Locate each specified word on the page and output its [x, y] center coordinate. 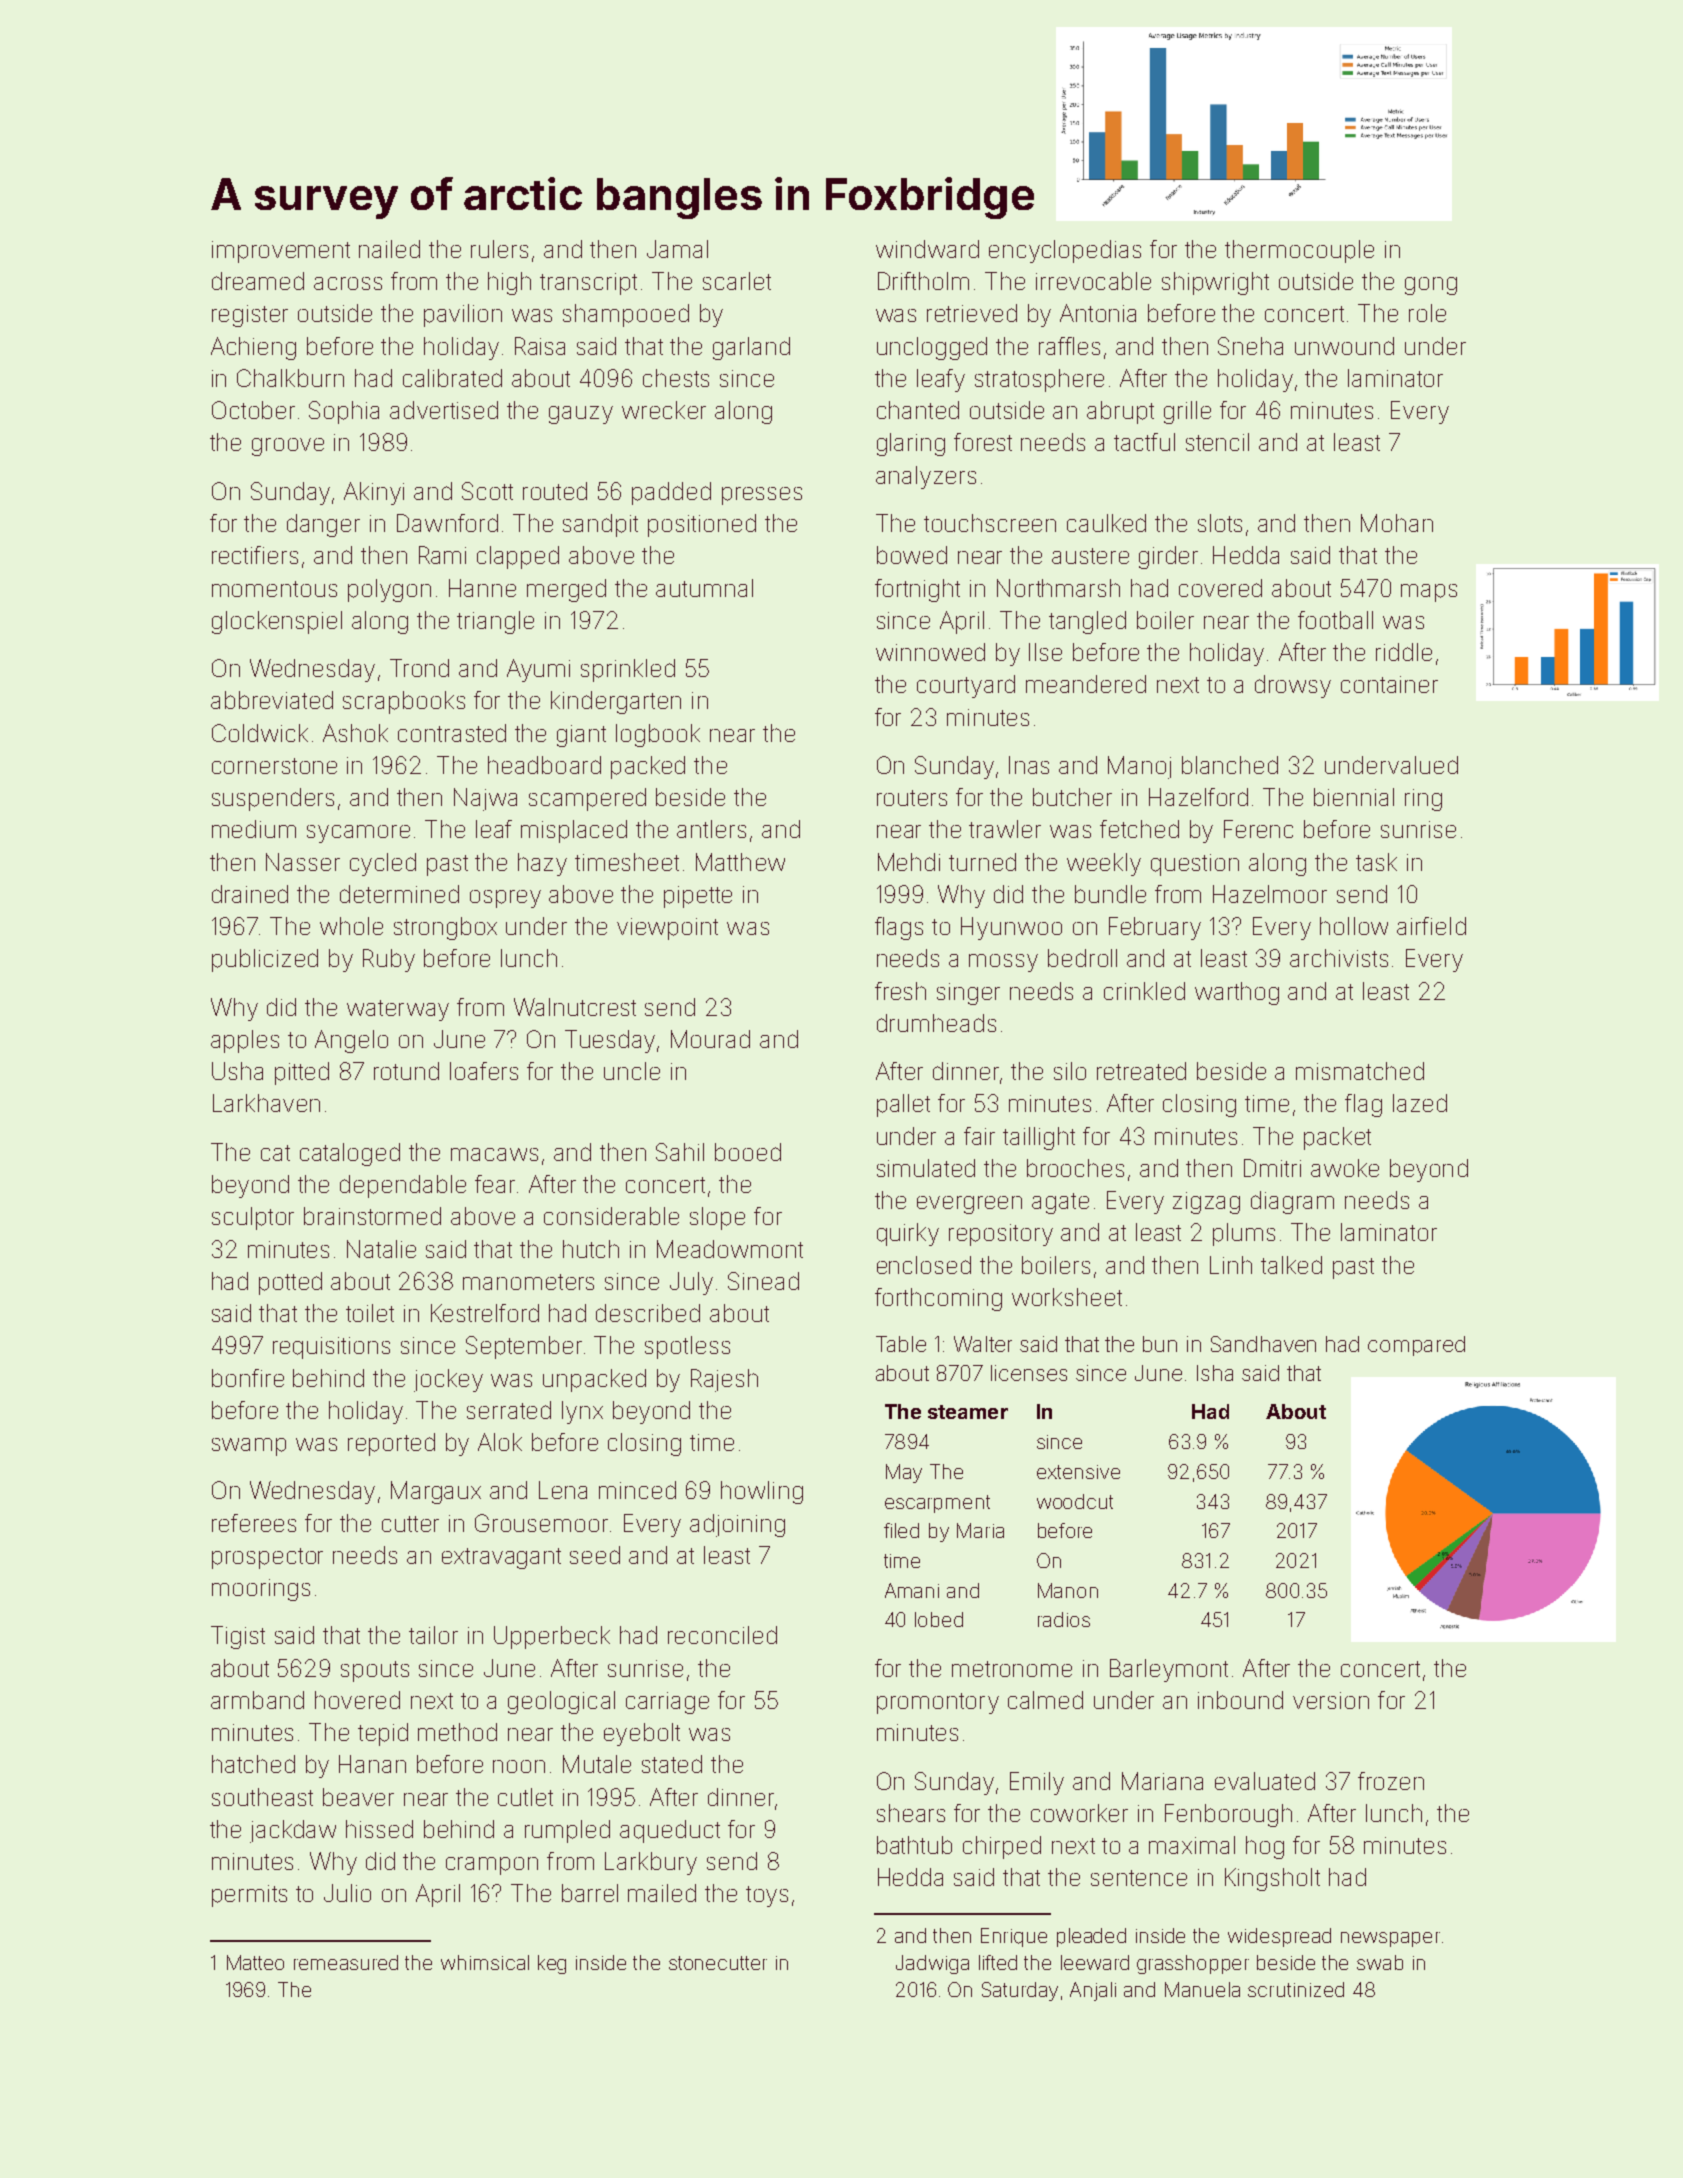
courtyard [966, 686]
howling [762, 1492]
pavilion [463, 315]
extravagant [501, 1558]
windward [927, 249]
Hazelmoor [1270, 894]
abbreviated [272, 700]
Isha [1215, 1373]
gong [1431, 286]
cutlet [525, 1797]
